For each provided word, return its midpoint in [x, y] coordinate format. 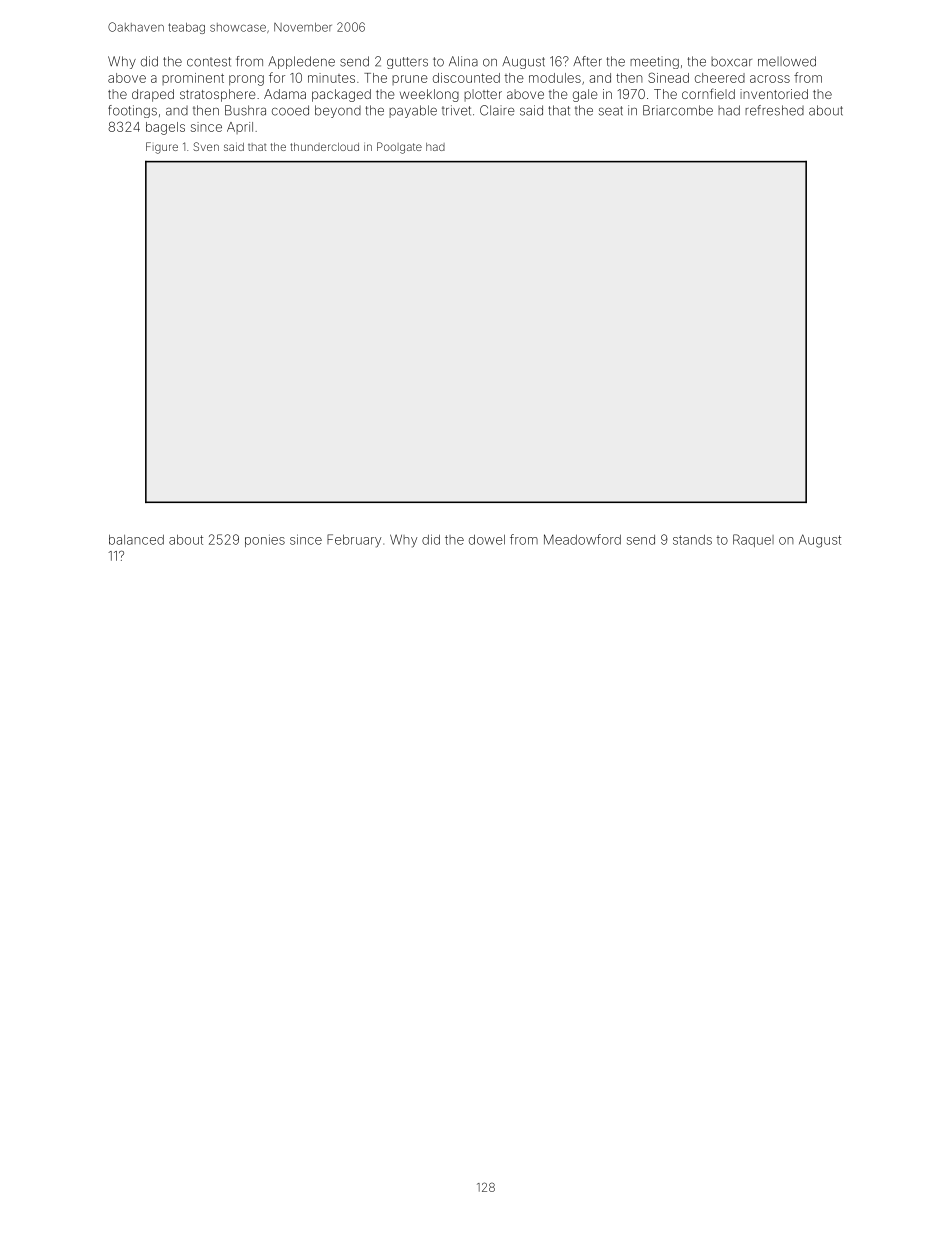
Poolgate [399, 148]
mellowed [787, 61]
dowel [487, 540]
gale [585, 95]
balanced [136, 540]
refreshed [774, 110]
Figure [162, 148]
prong [246, 80]
